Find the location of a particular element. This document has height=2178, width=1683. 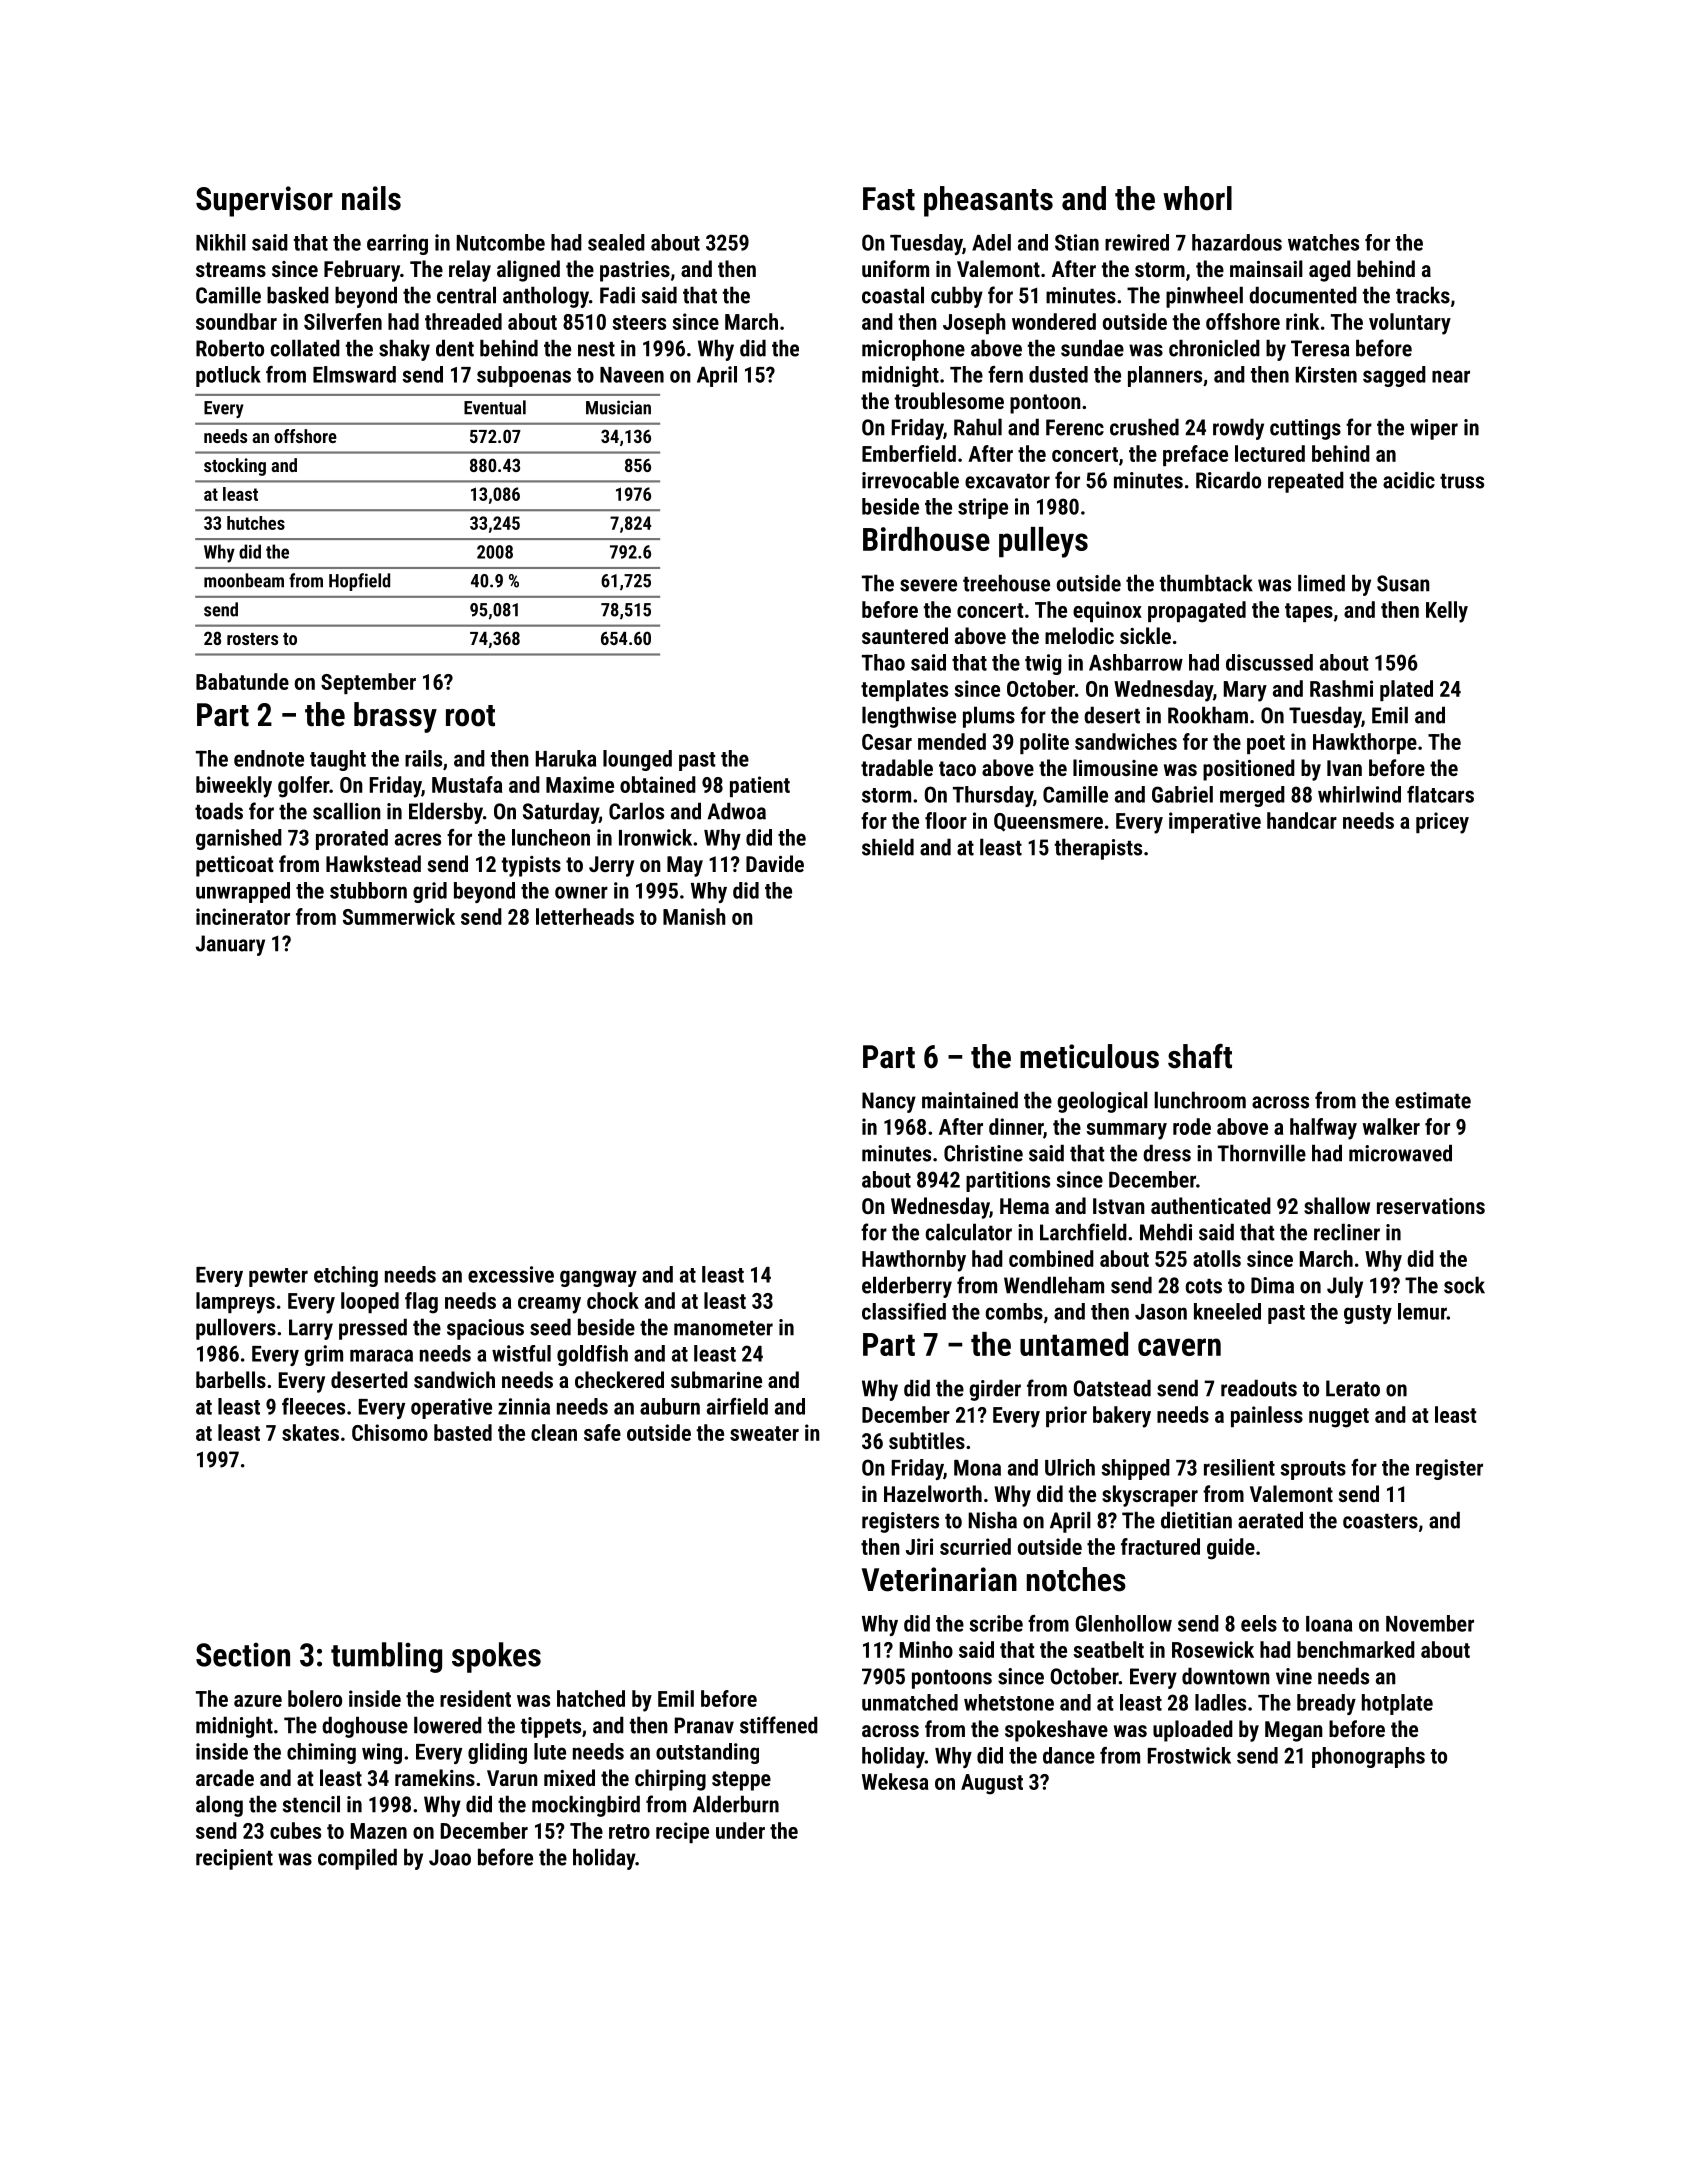

Nancy is located at coordinates (889, 1102).
